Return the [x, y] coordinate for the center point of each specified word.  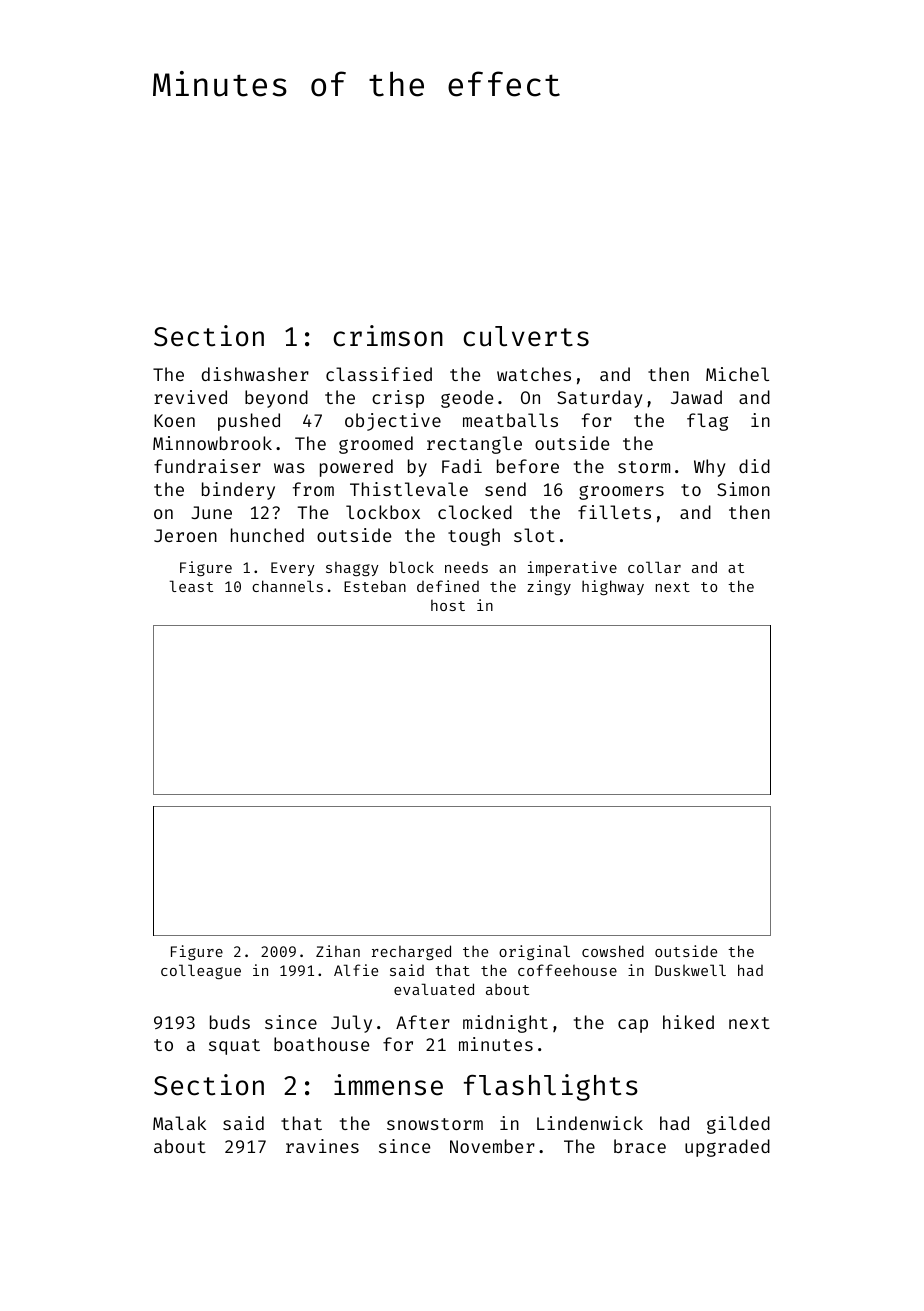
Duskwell [690, 970]
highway [613, 587]
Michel [737, 374]
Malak [179, 1123]
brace [640, 1146]
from [313, 489]
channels [287, 586]
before [528, 466]
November [492, 1146]
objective [393, 422]
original [534, 952]
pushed [249, 422]
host [448, 605]
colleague [201, 971]
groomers [621, 492]
